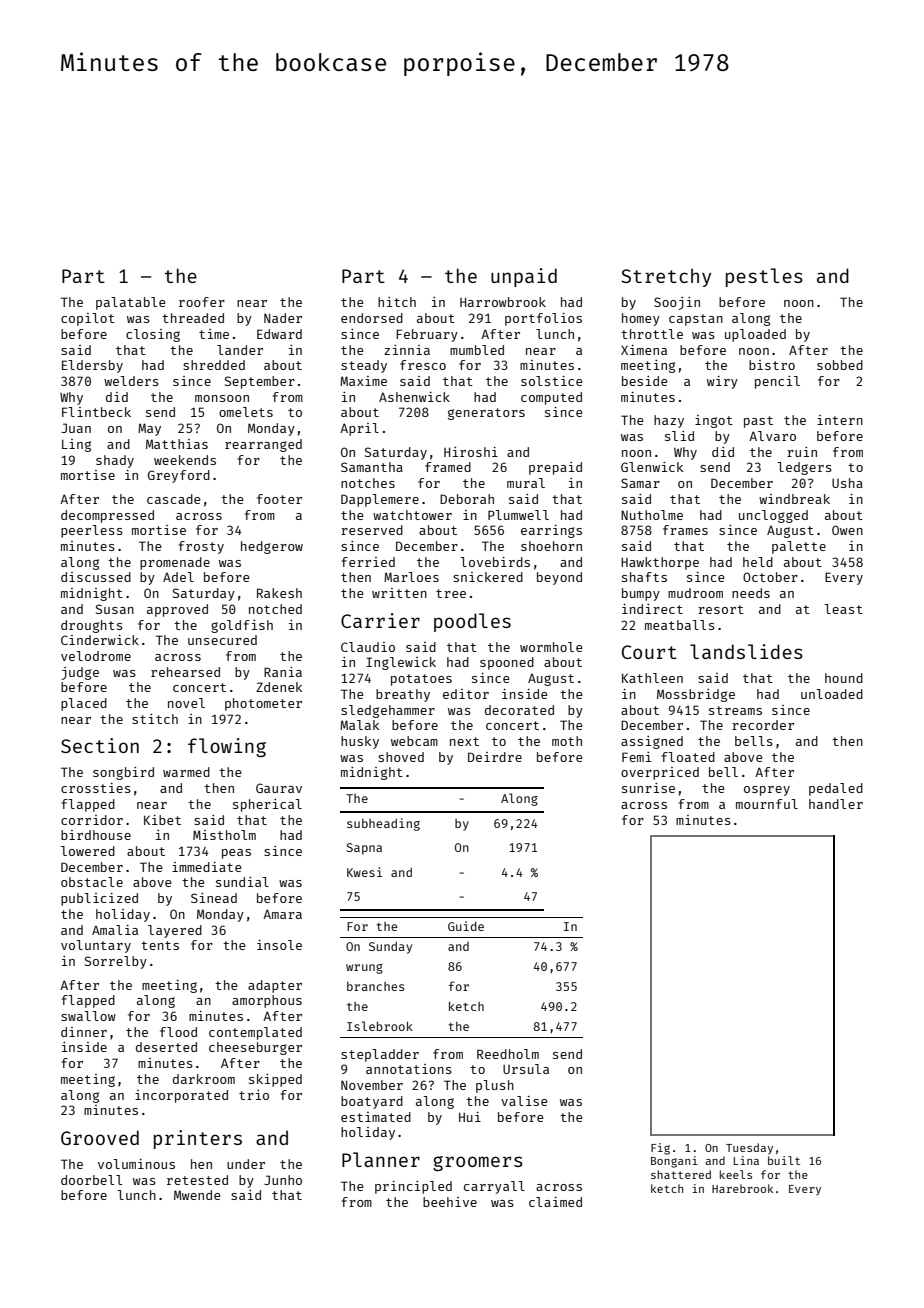  What do you see at coordinates (551, 531) in the screenshot?
I see `earrings` at bounding box center [551, 531].
